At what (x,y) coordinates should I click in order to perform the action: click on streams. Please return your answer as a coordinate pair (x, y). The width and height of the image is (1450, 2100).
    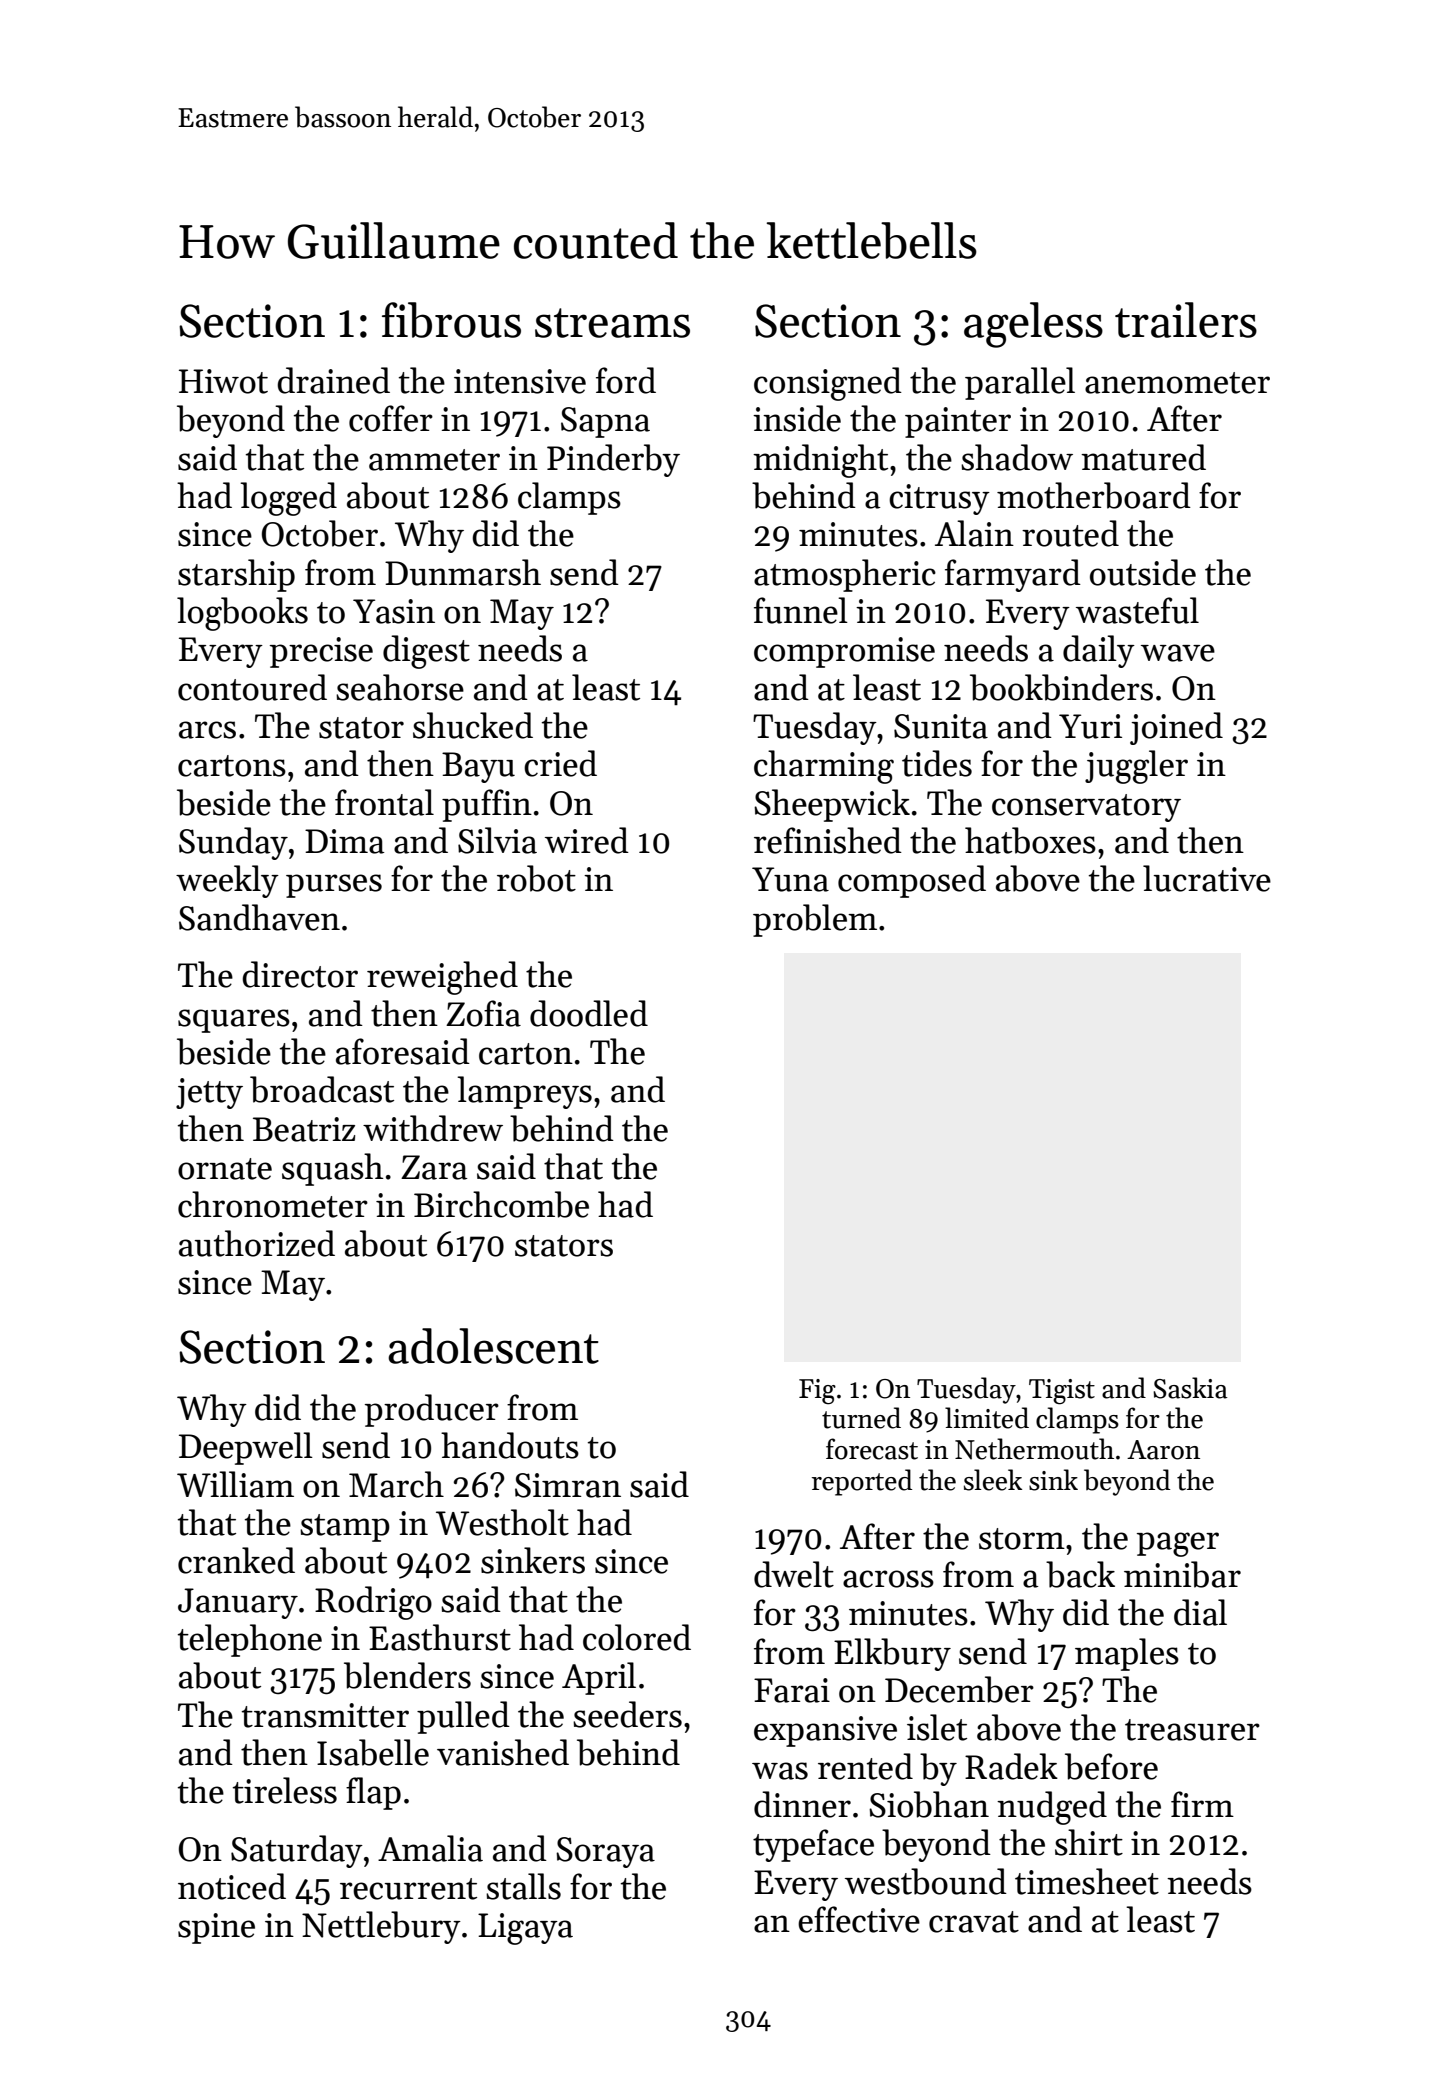
    Looking at the image, I should click on (612, 323).
